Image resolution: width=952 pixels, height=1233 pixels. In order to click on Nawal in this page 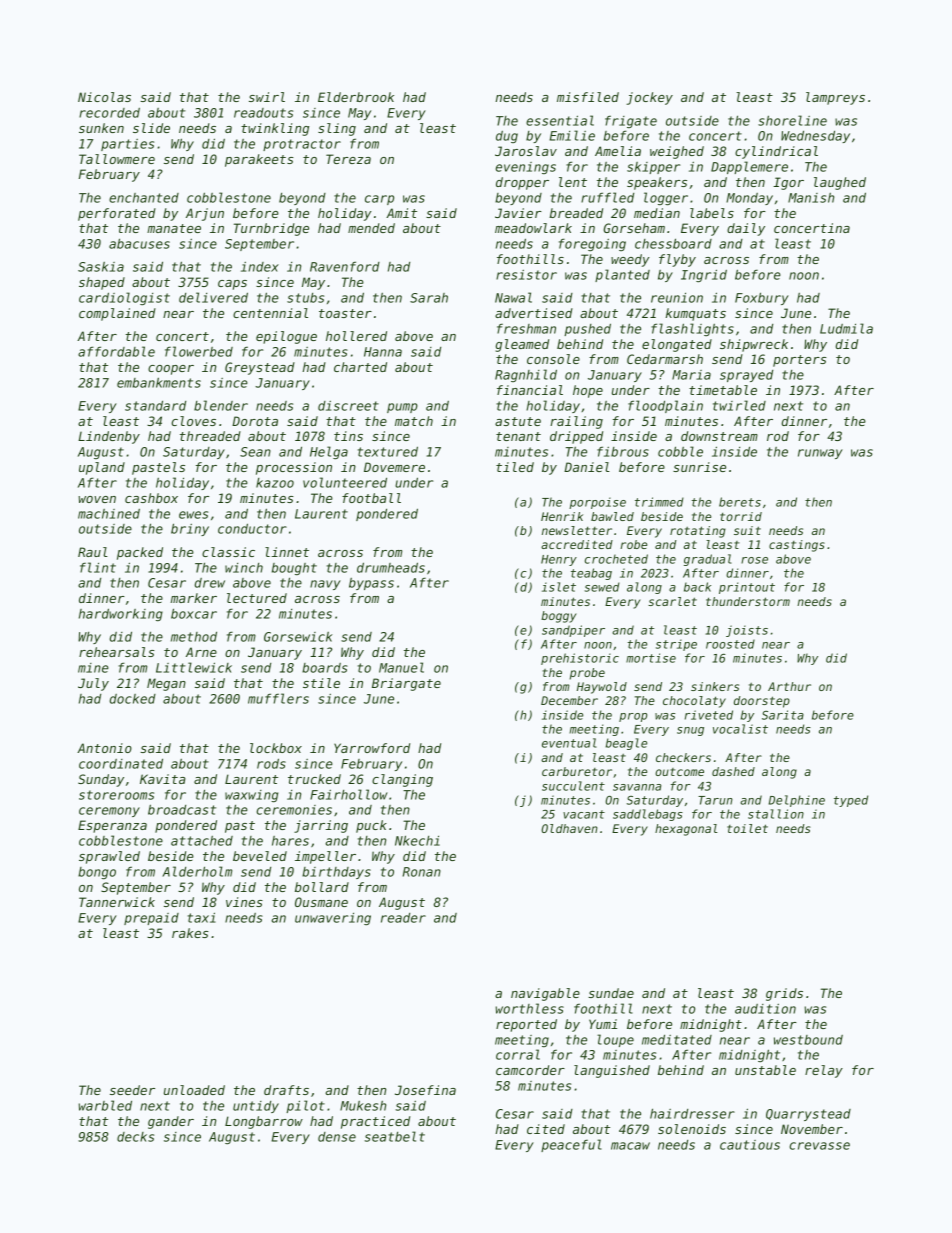, I will do `click(513, 297)`.
